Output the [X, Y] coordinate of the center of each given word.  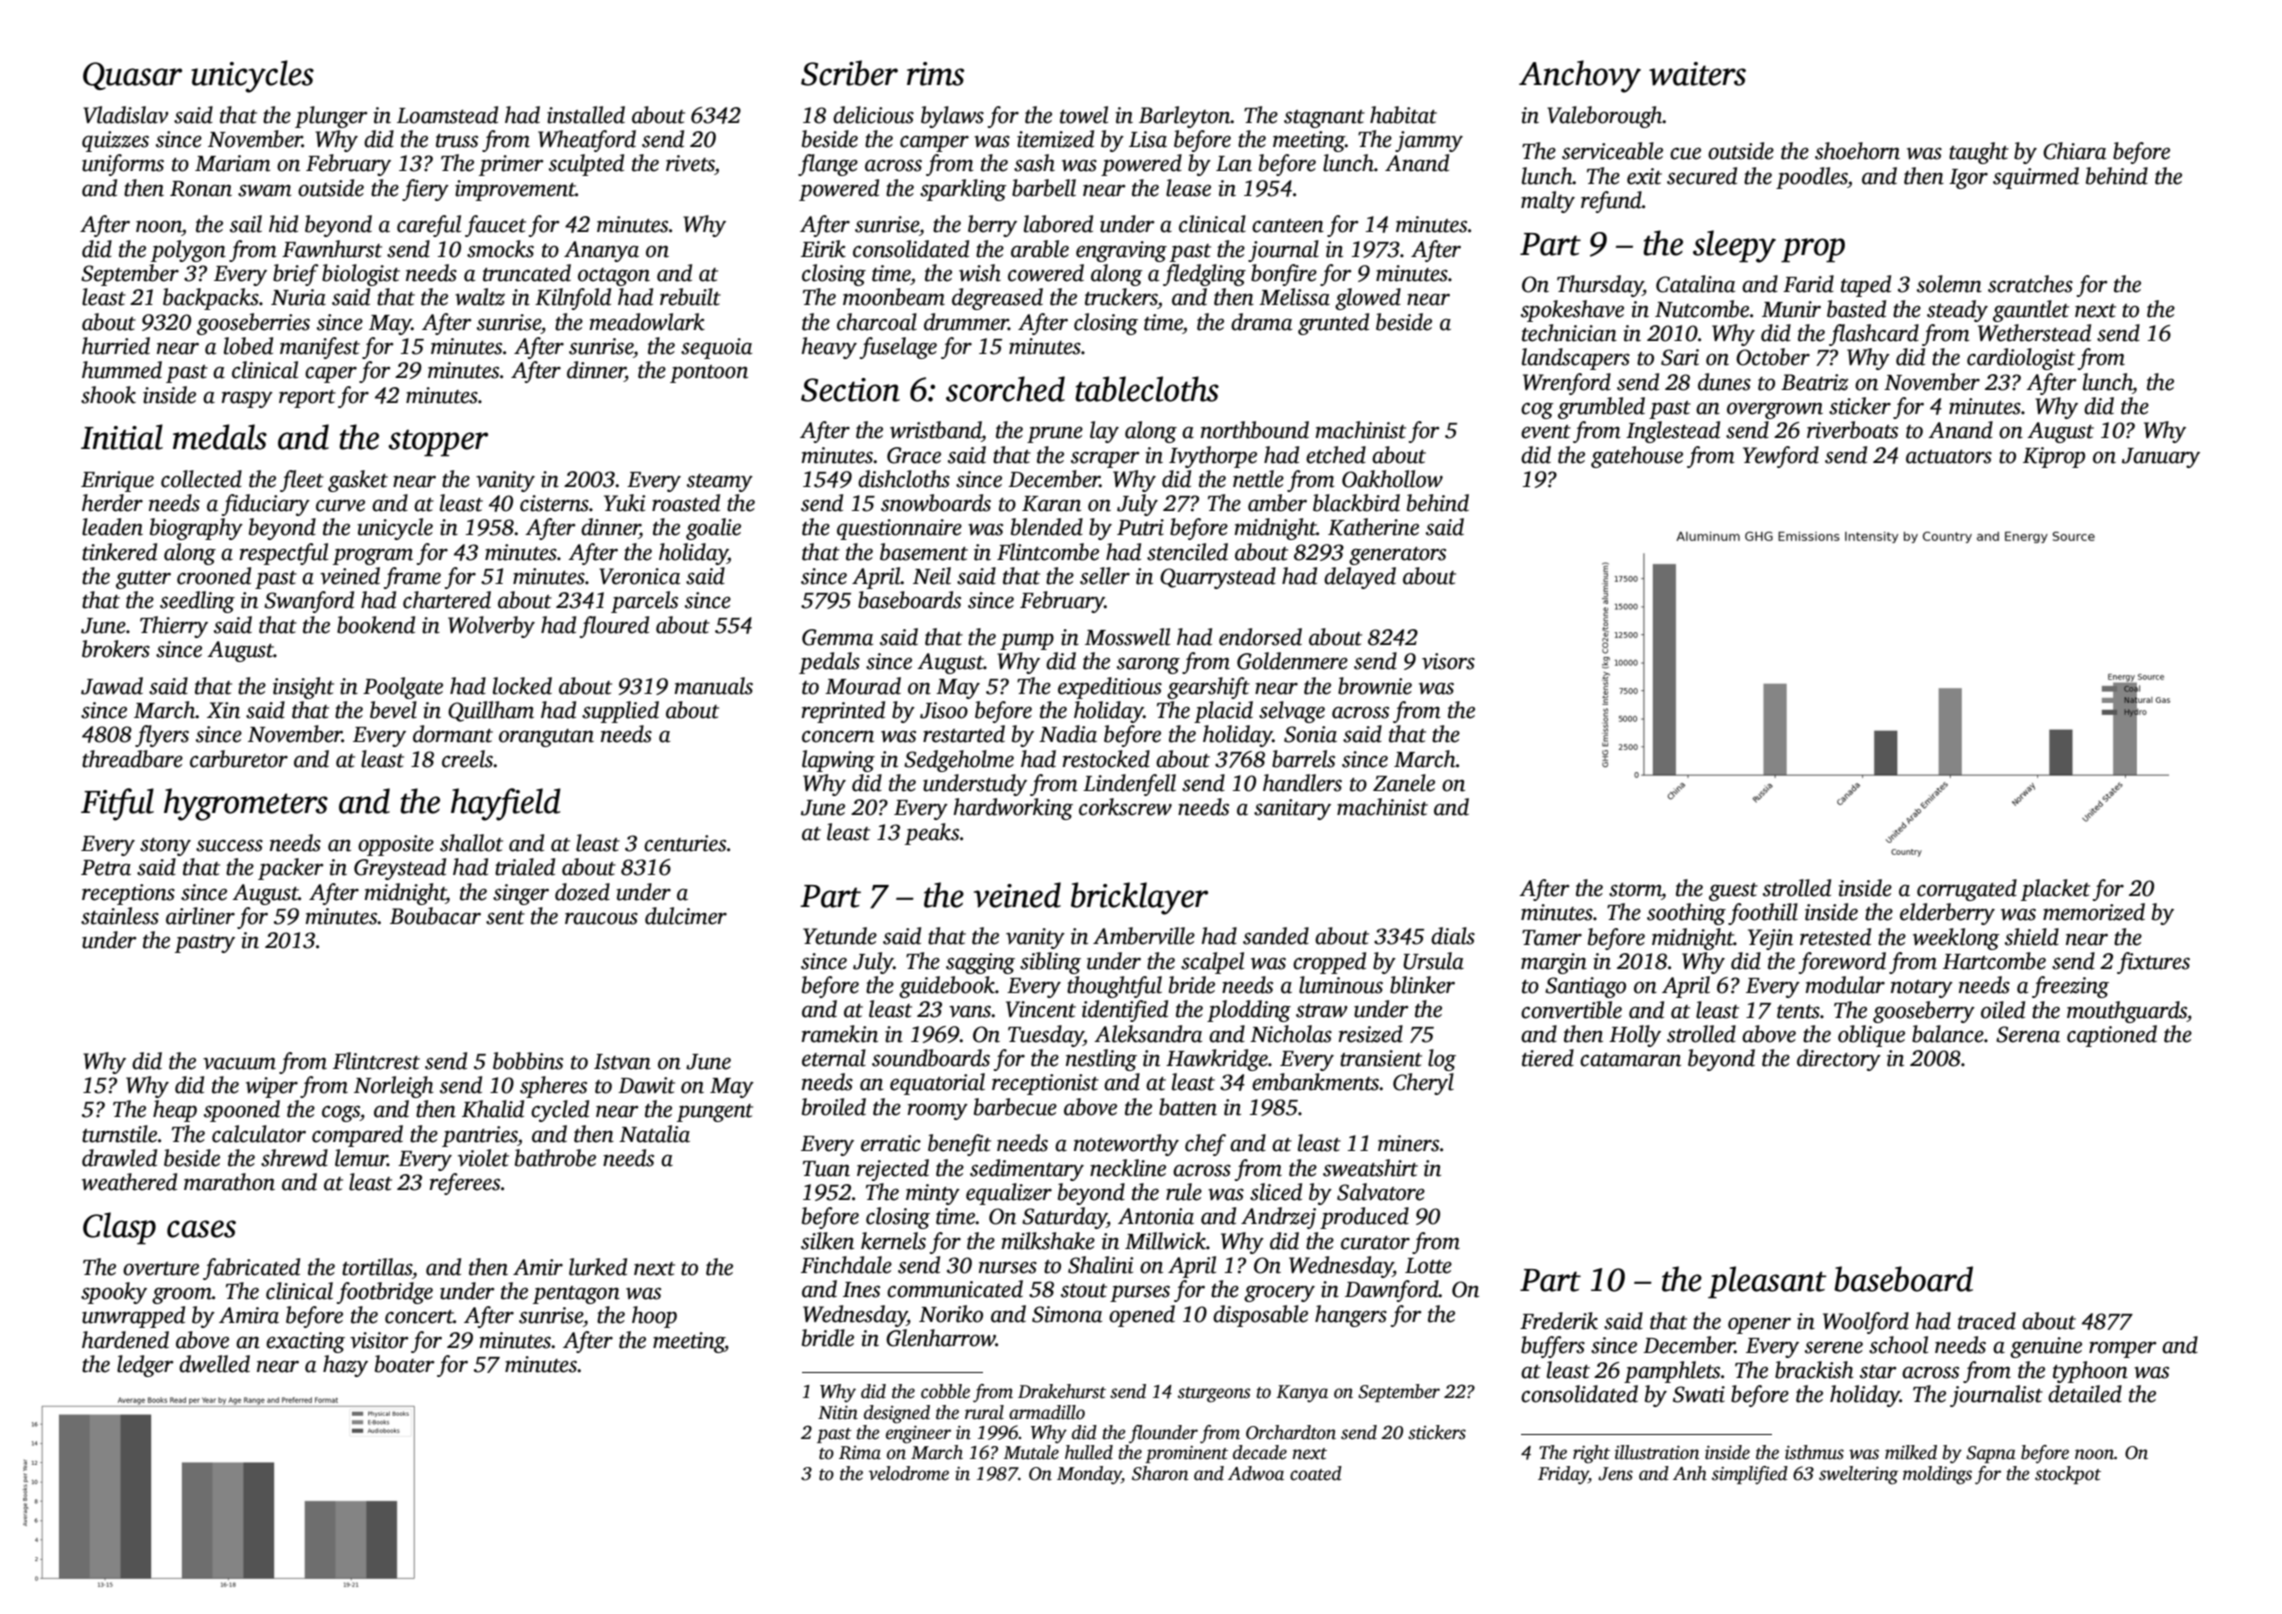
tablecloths [1147, 389]
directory [1839, 1060]
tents [1798, 1012]
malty [1548, 202]
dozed [582, 892]
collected [201, 479]
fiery [425, 190]
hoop [654, 1317]
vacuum [239, 1063]
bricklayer [1139, 898]
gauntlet [2031, 311]
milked [1911, 1452]
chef [1205, 1145]
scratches [2030, 284]
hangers [1351, 1316]
